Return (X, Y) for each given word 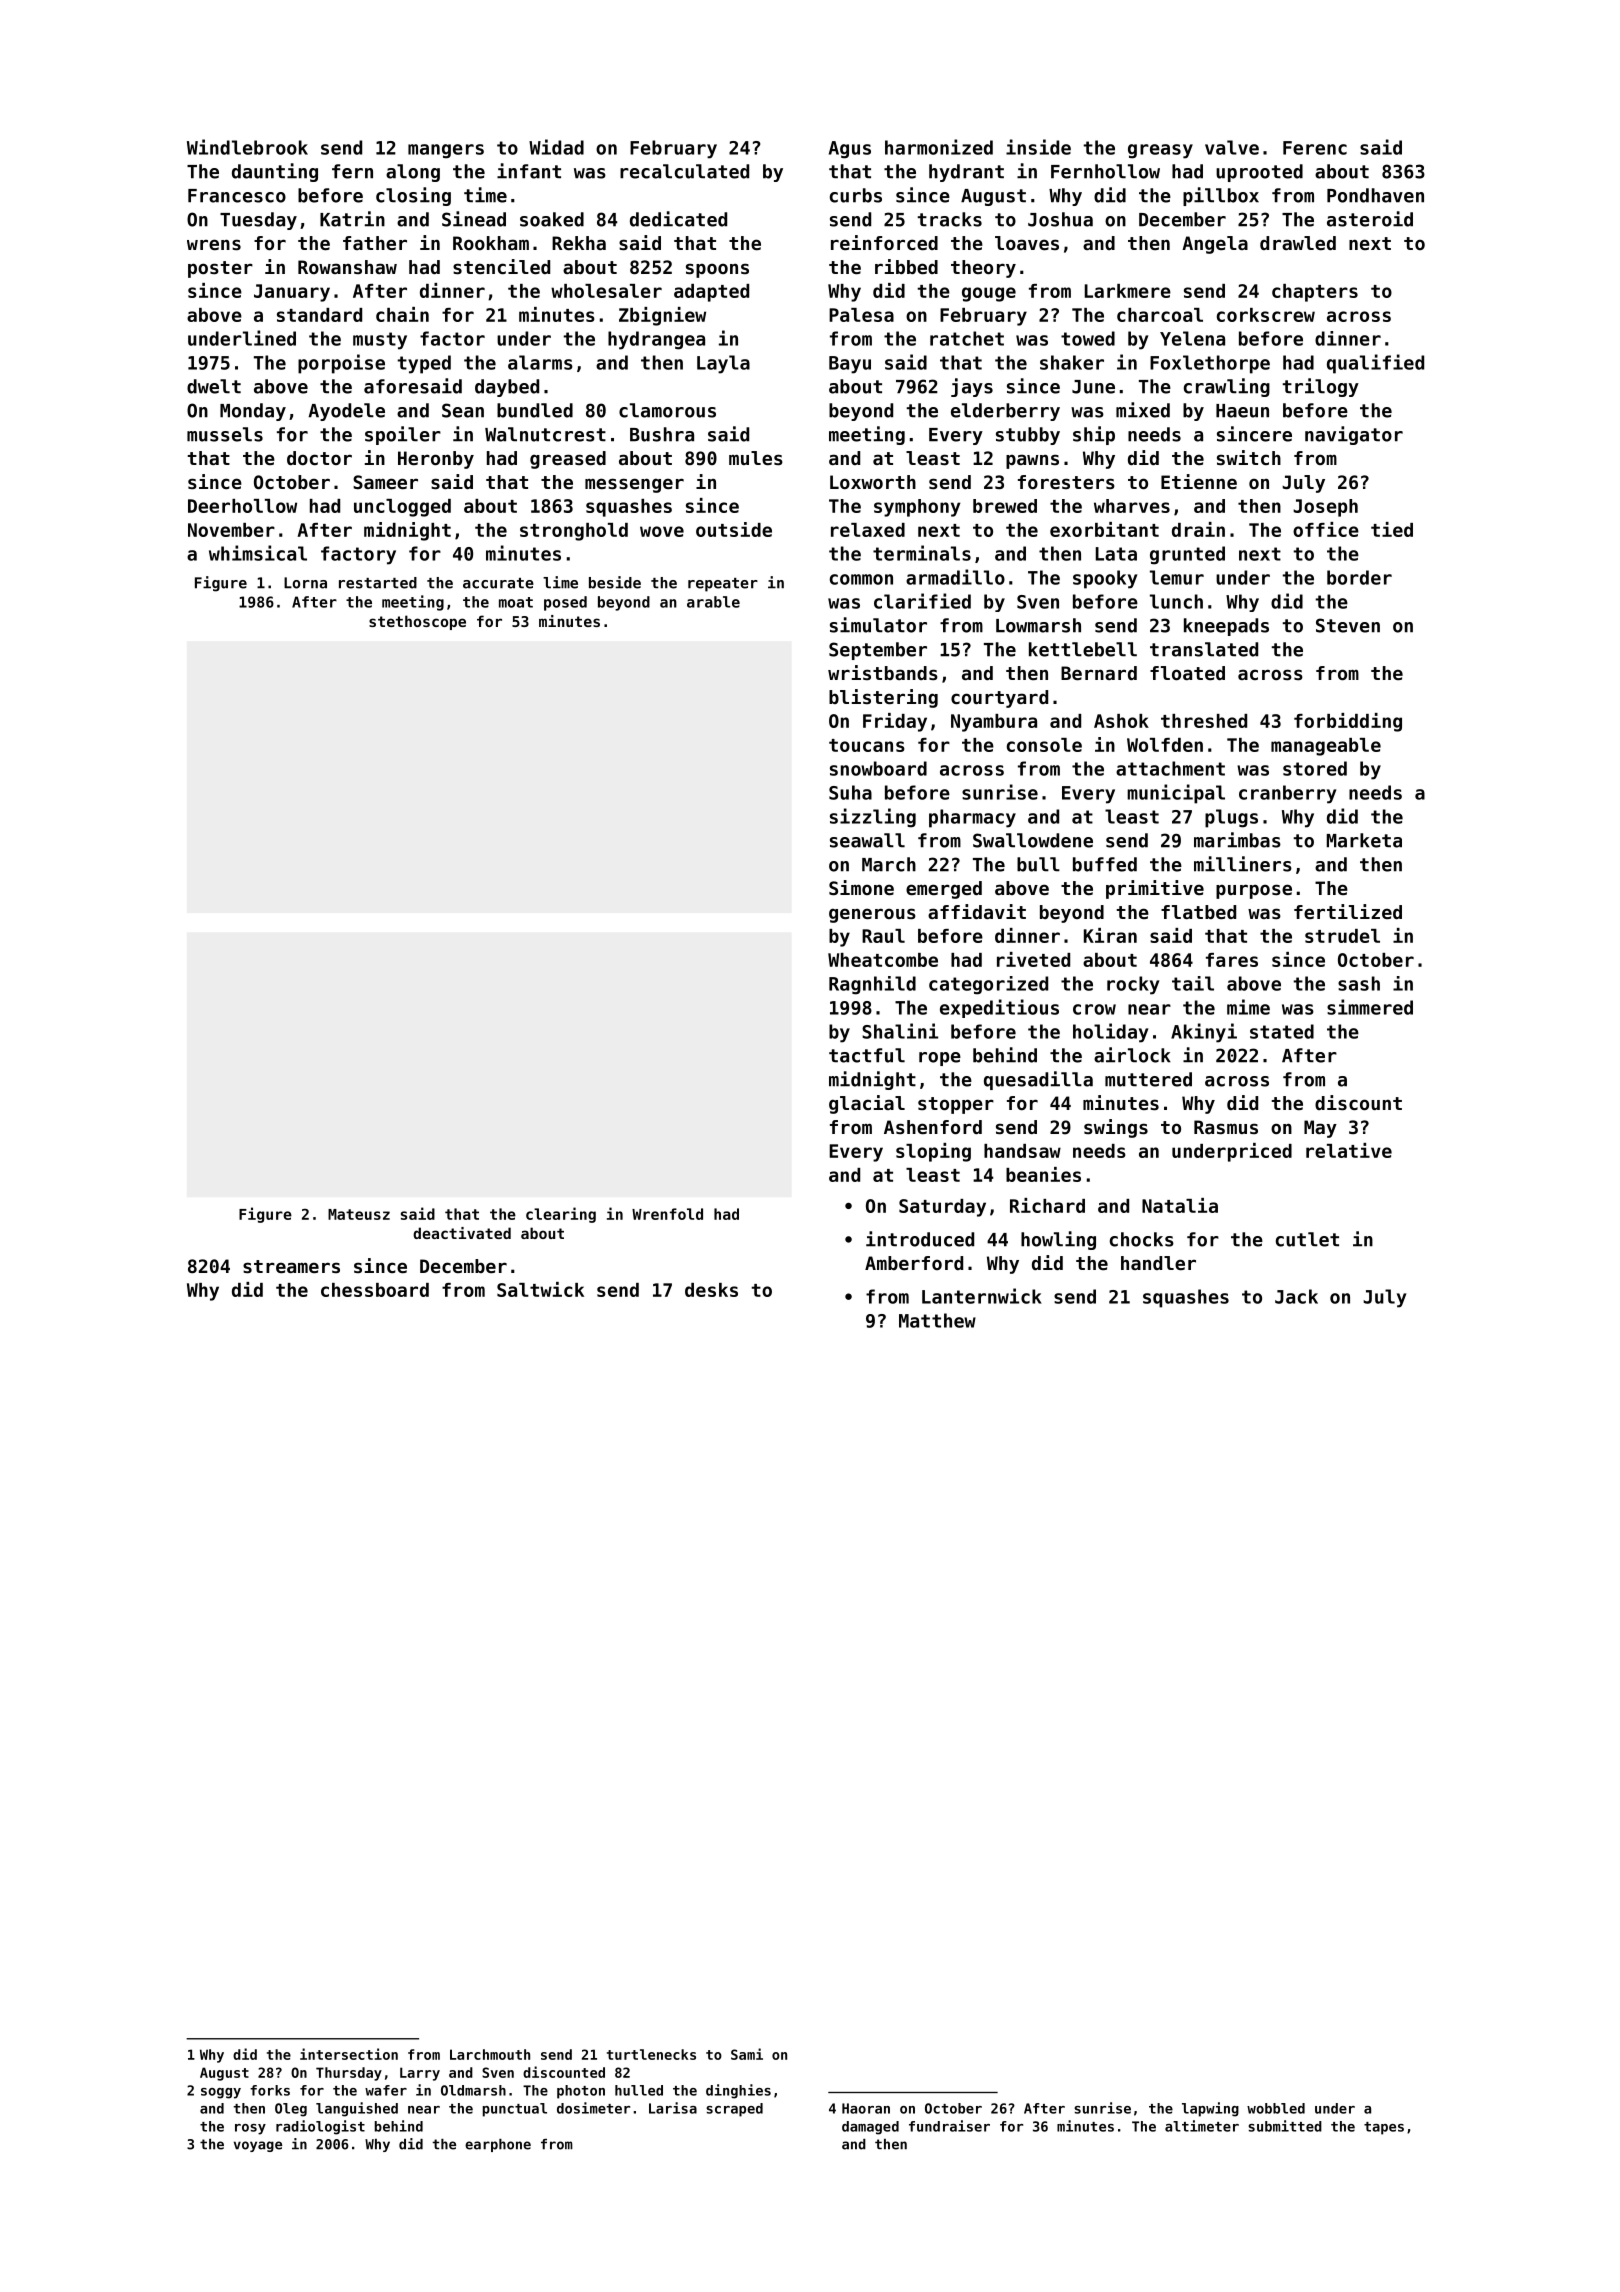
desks (711, 1290)
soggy (221, 2093)
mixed (1143, 410)
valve (1232, 147)
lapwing (1210, 2109)
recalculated (684, 171)
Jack (1296, 1296)
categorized (988, 985)
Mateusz (359, 1214)
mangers (446, 151)
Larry (420, 2074)
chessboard (375, 1290)
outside (734, 529)
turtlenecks (651, 2054)
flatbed (1198, 912)
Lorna (305, 583)
